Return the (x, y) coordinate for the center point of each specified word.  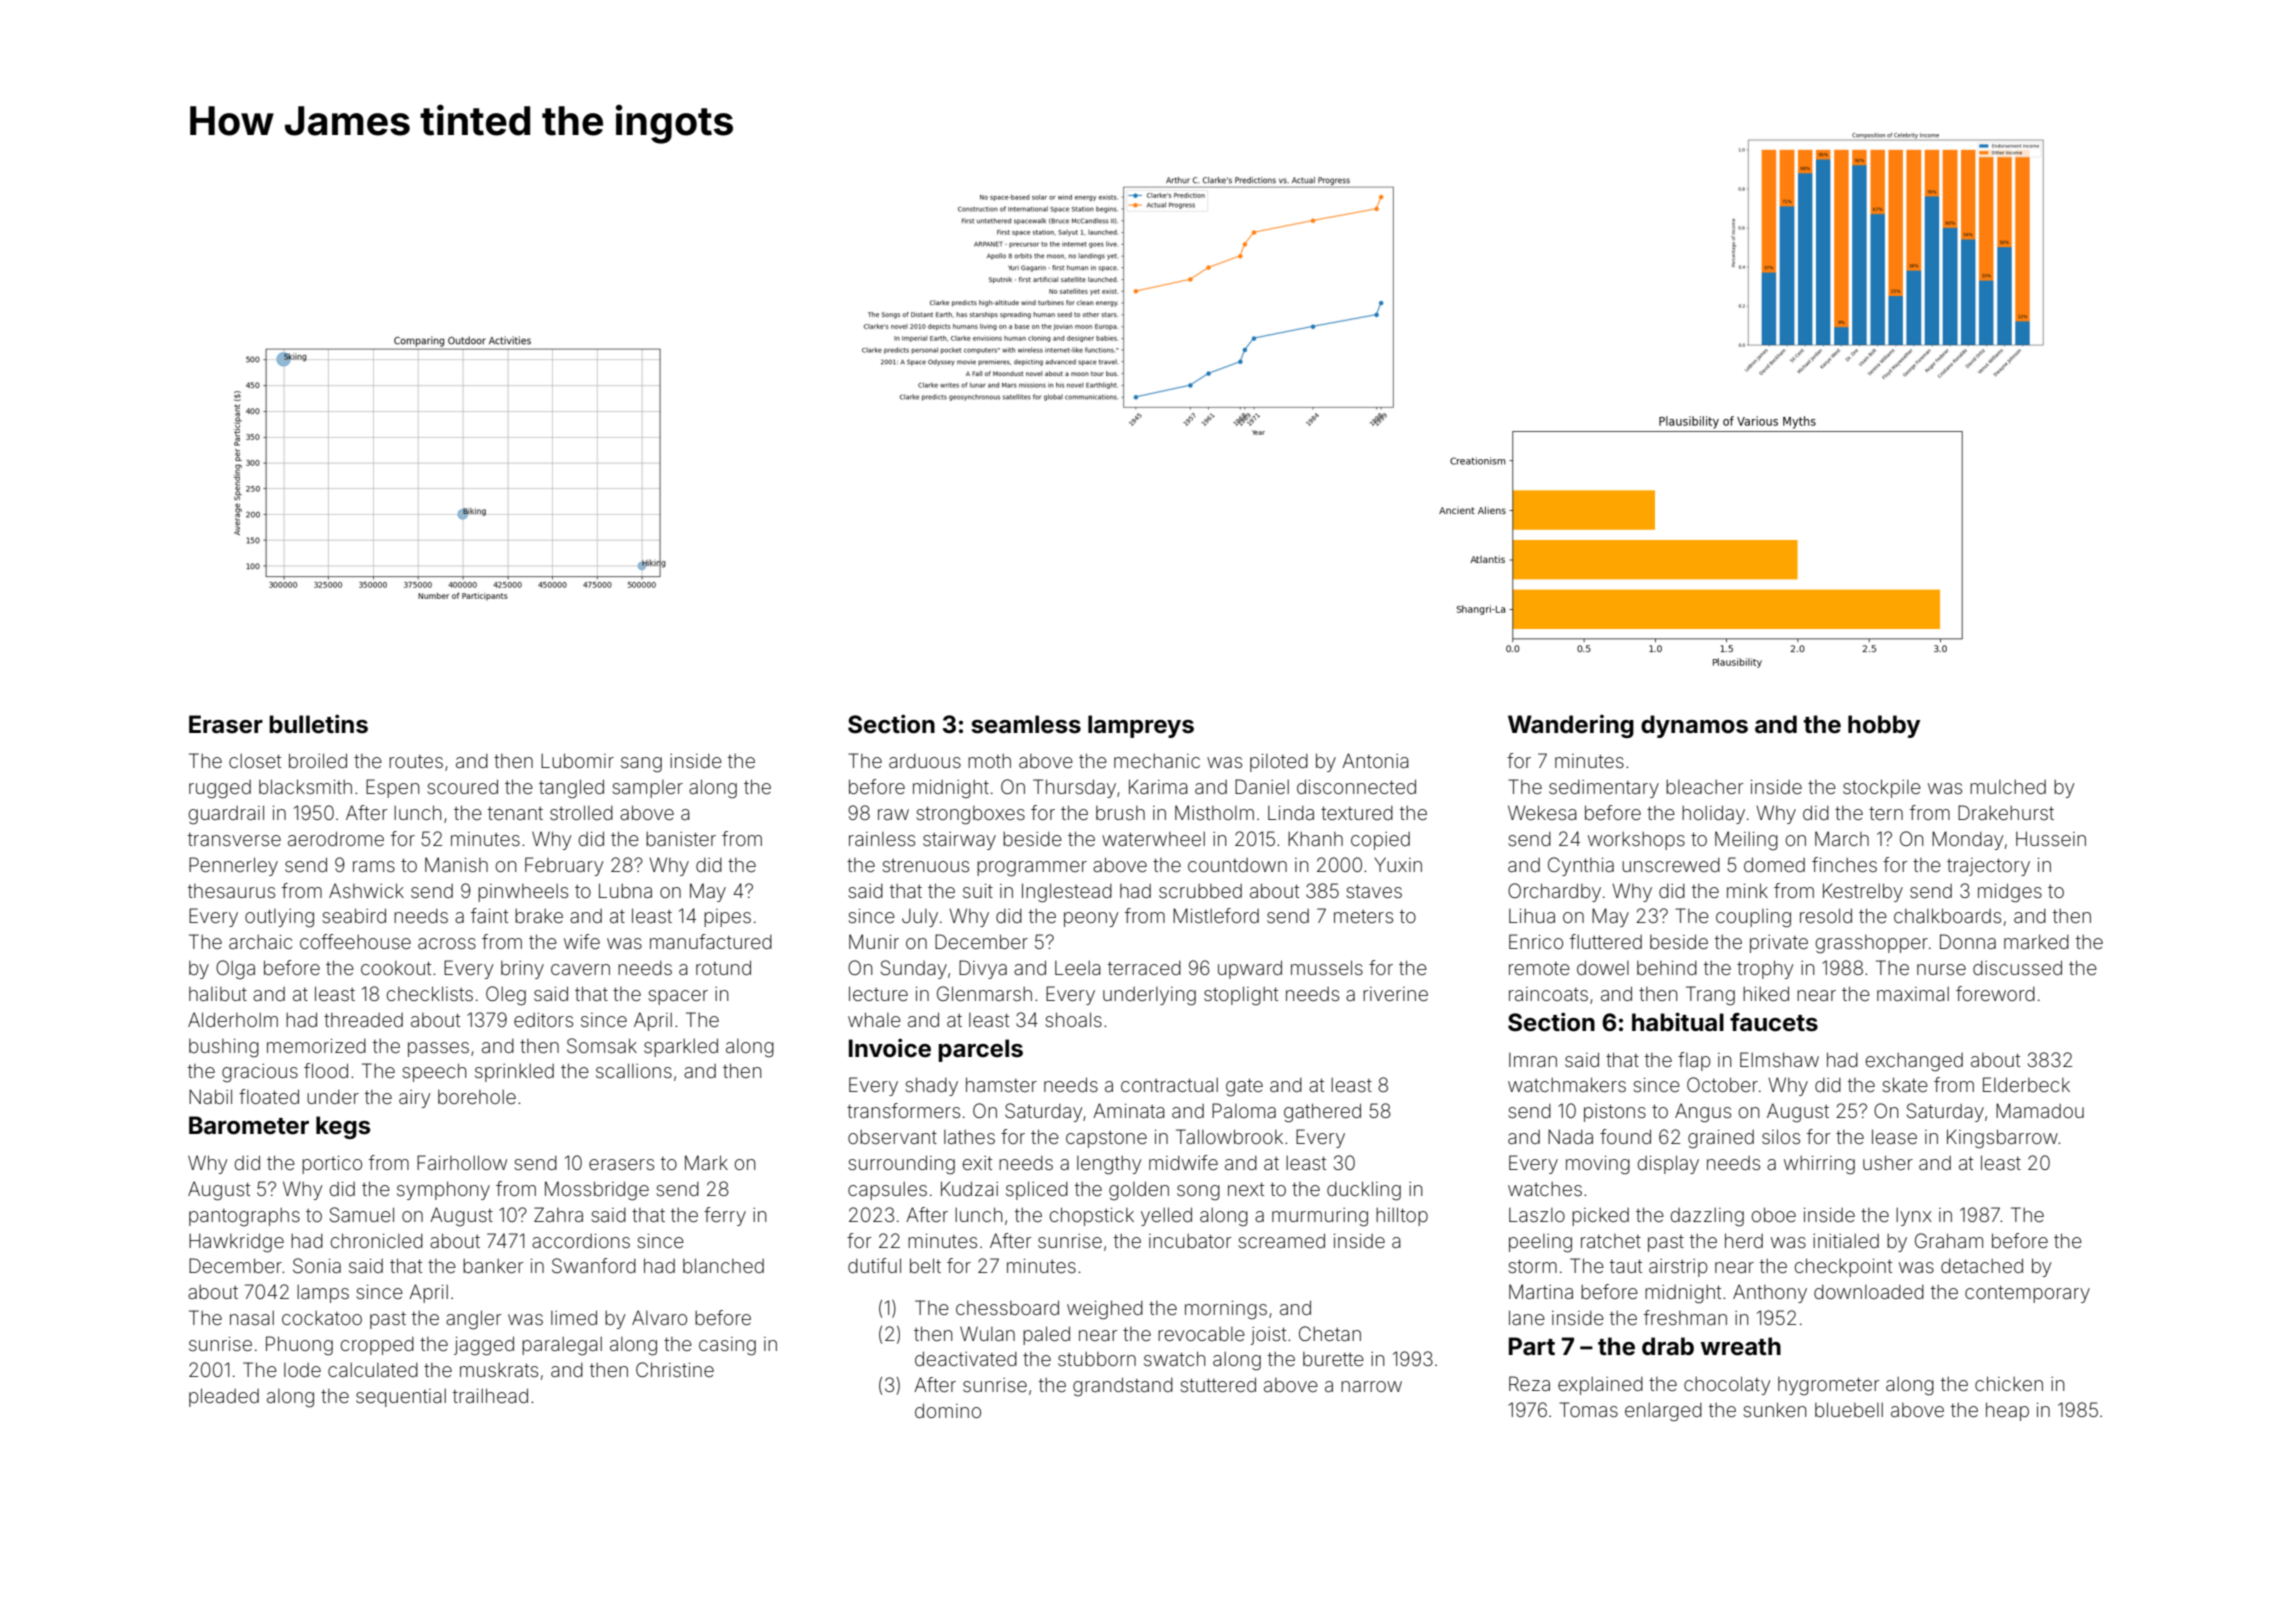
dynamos (1694, 726)
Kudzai (969, 1188)
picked (1600, 1217)
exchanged (1914, 1062)
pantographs (244, 1217)
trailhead (490, 1395)
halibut (218, 994)
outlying (279, 918)
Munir (874, 941)
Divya (983, 969)
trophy (1765, 969)
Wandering (1571, 726)
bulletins (318, 724)
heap (2007, 1411)
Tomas (1588, 1409)
